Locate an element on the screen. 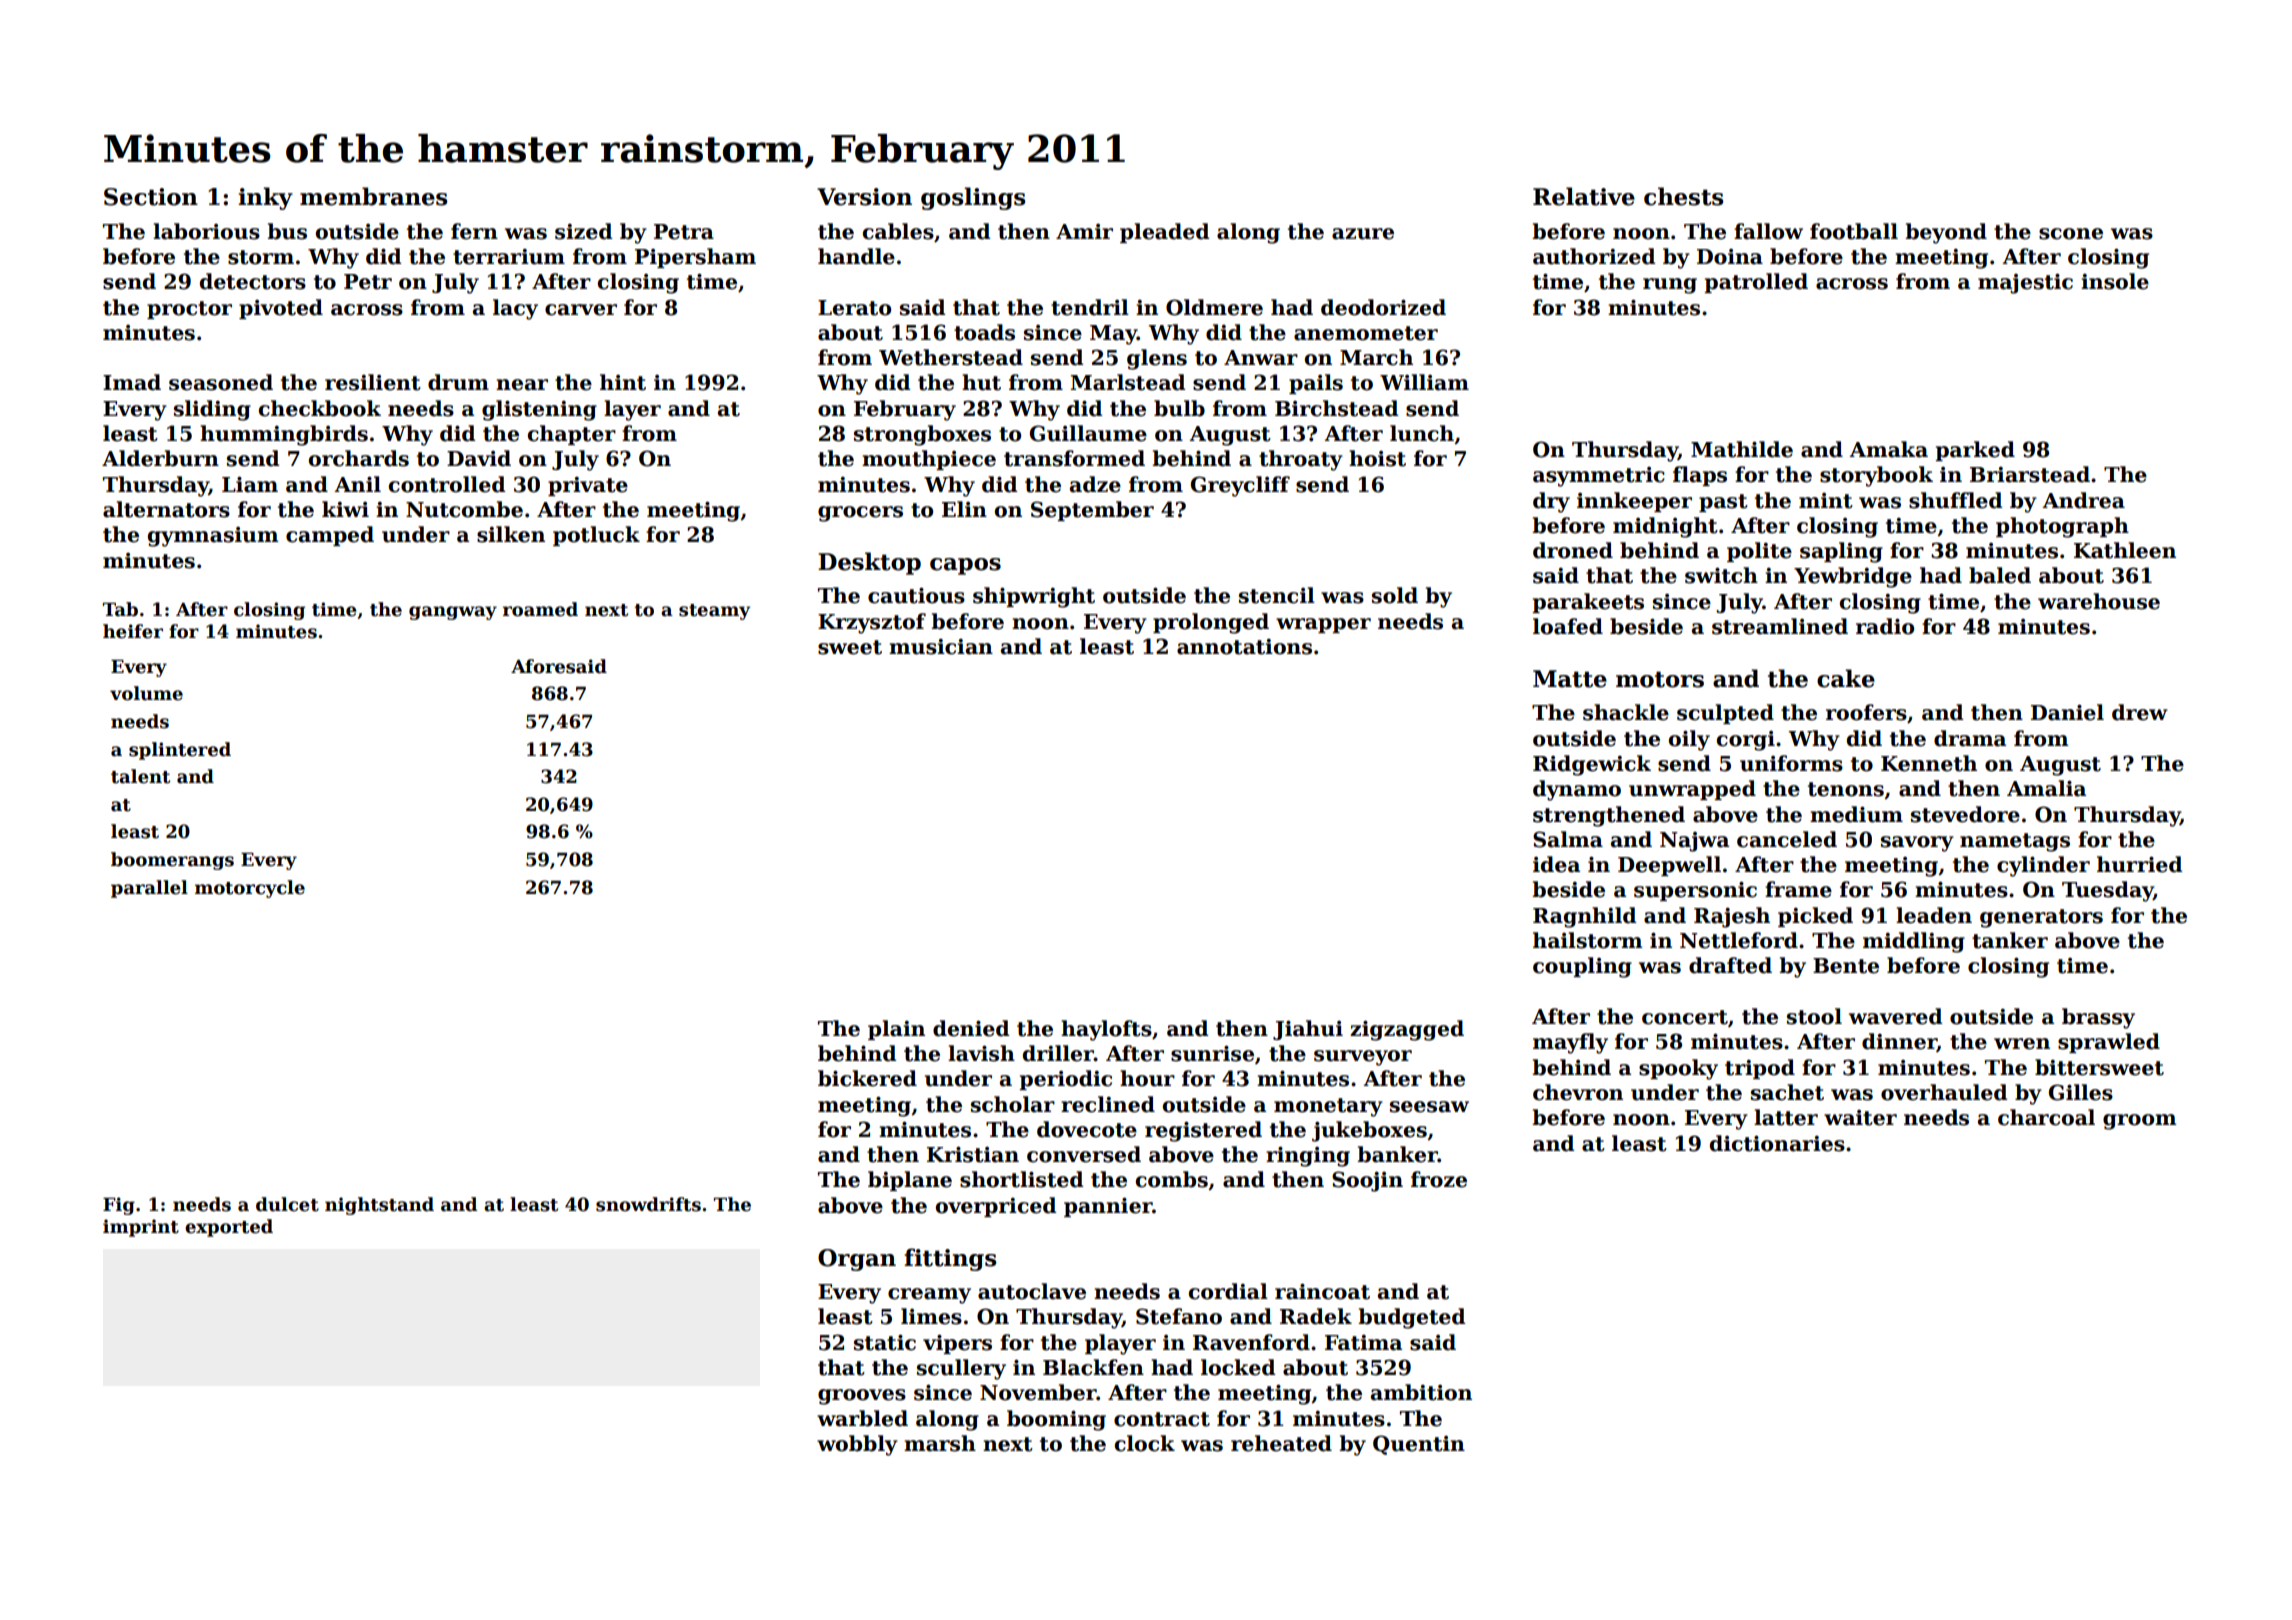 The height and width of the screenshot is (1620, 2292). sculpted is located at coordinates (1725, 714).
